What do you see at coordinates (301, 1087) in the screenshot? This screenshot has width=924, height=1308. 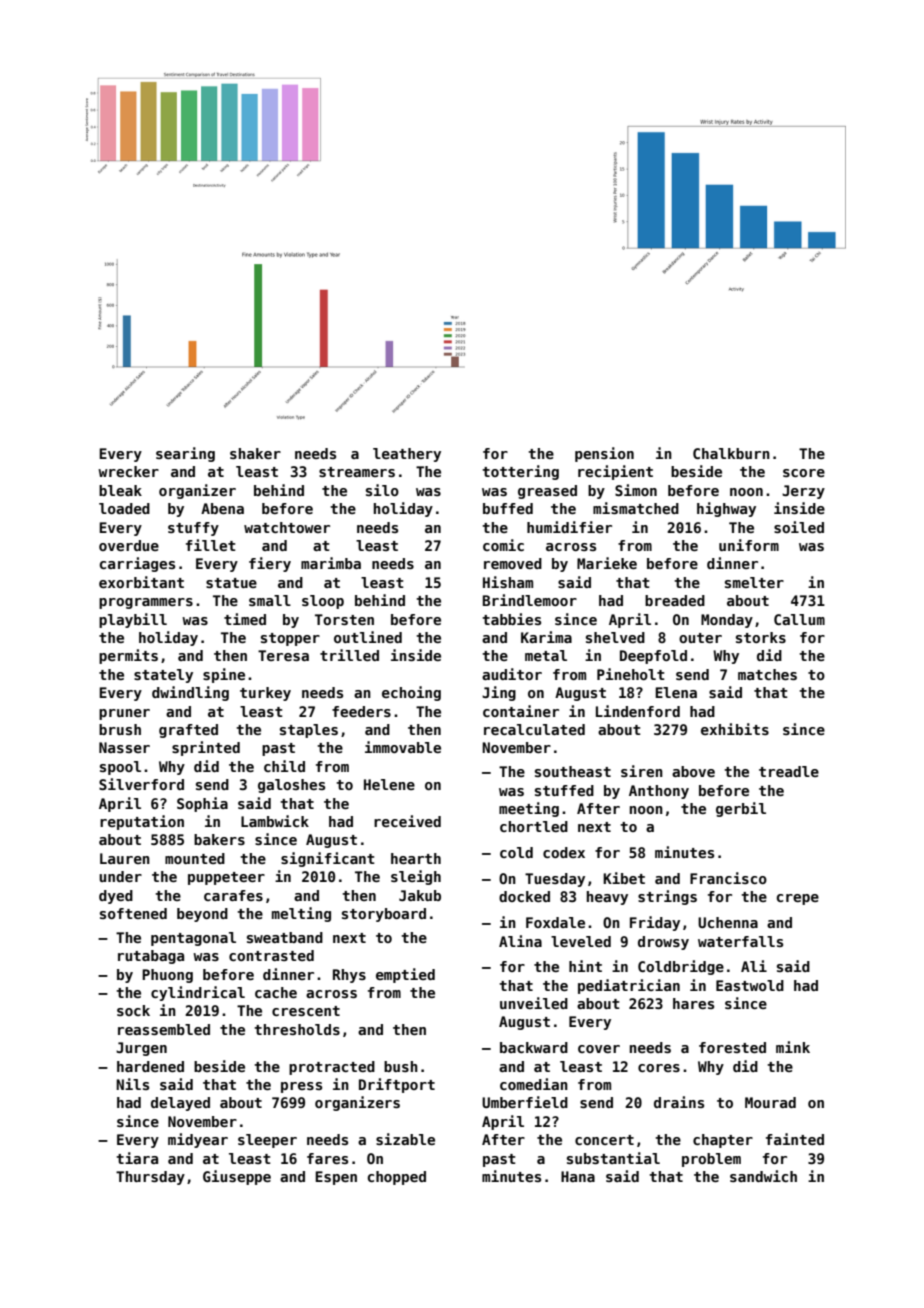 I see `press` at bounding box center [301, 1087].
